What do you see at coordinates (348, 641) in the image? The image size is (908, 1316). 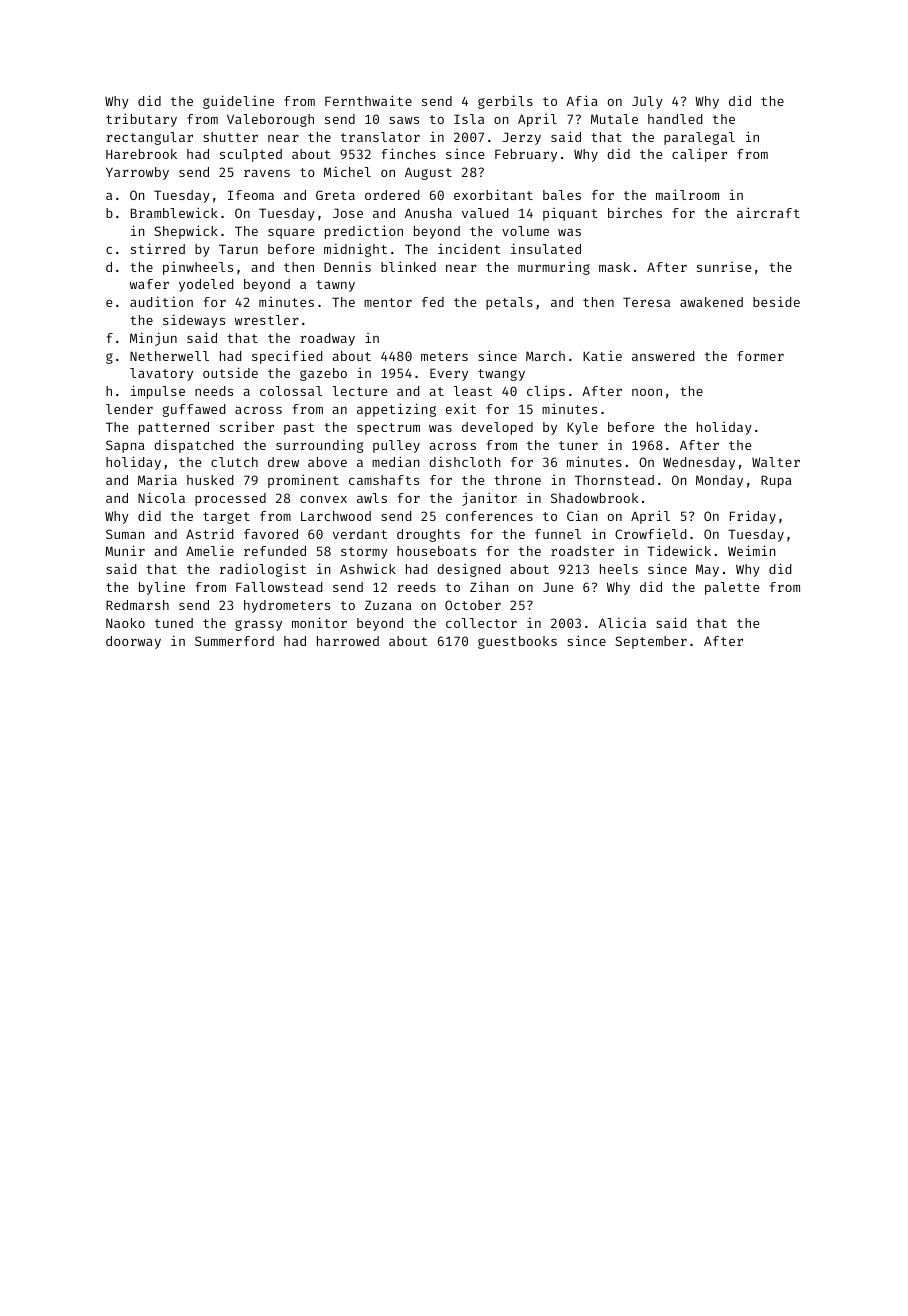 I see `harrowed` at bounding box center [348, 641].
